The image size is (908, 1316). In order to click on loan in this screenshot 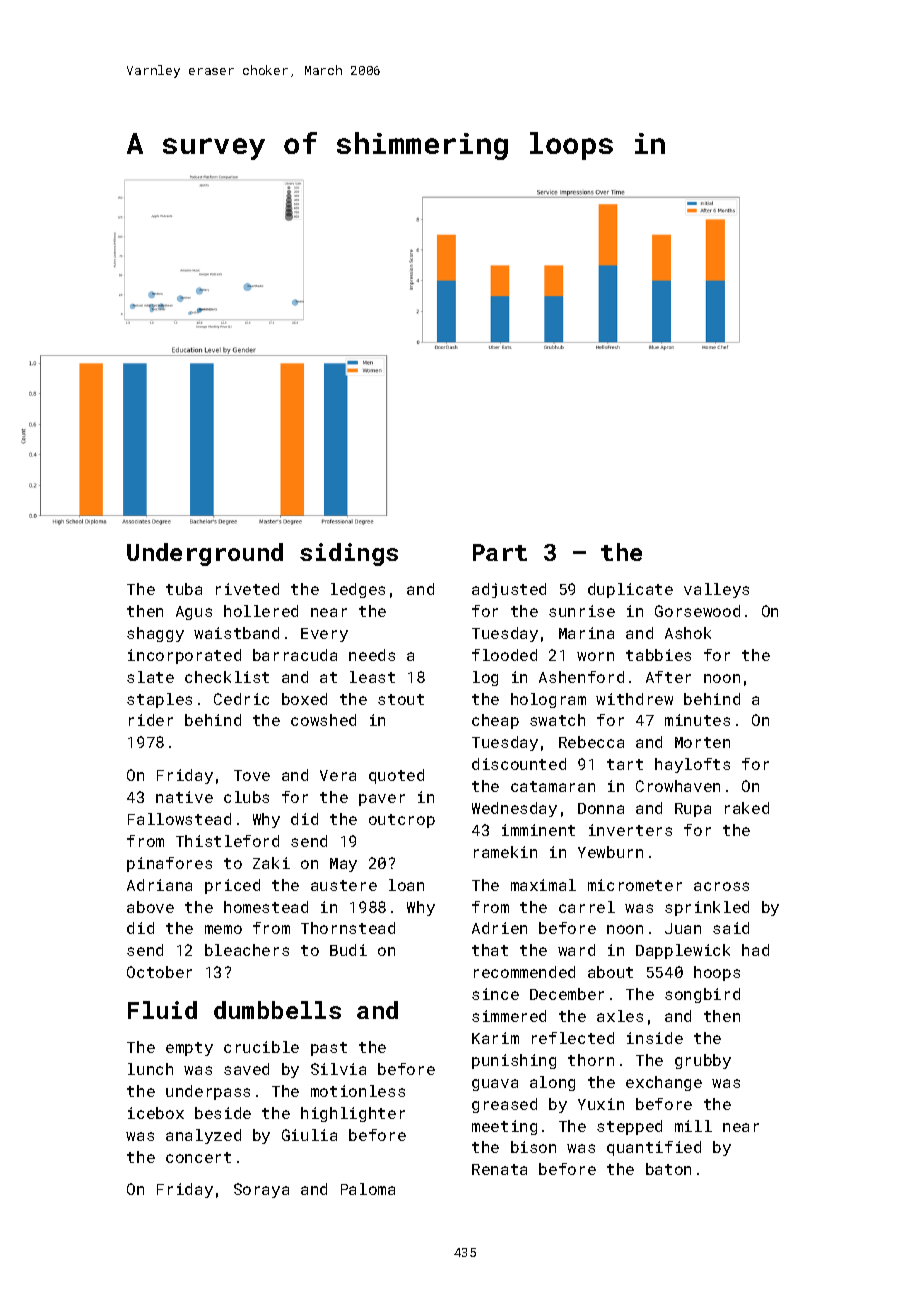, I will do `click(406, 885)`.
